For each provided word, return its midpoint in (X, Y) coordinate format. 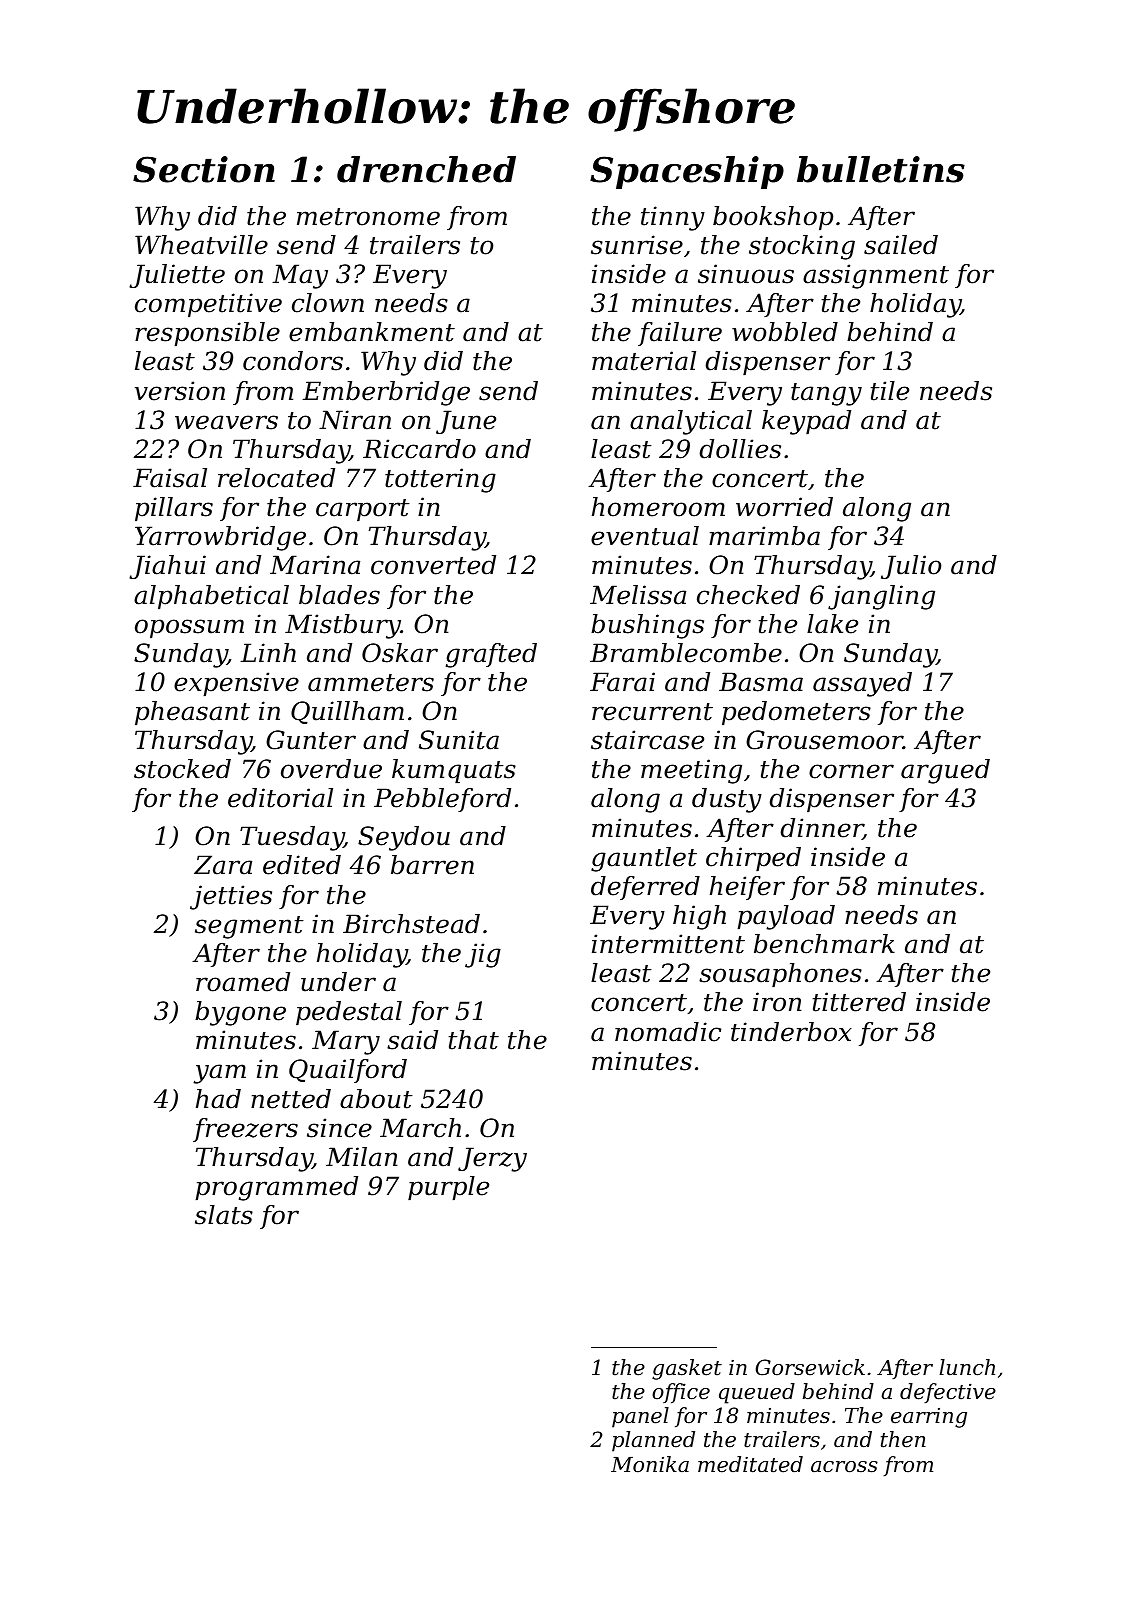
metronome (368, 217)
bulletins (881, 169)
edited (302, 865)
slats (224, 1215)
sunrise (637, 245)
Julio (911, 567)
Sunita (459, 740)
